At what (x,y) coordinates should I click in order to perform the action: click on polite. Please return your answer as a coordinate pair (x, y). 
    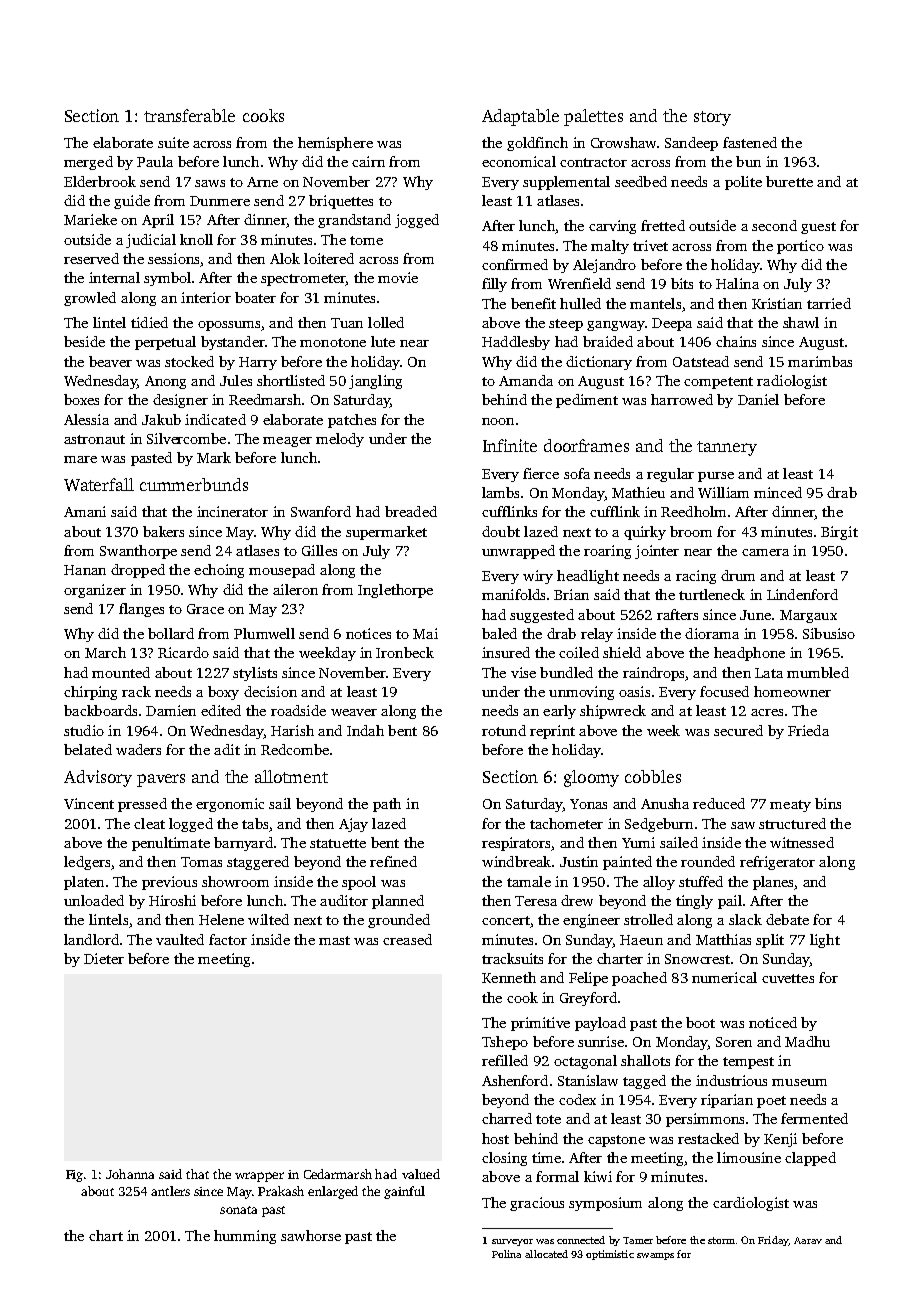
    Looking at the image, I should click on (743, 183).
